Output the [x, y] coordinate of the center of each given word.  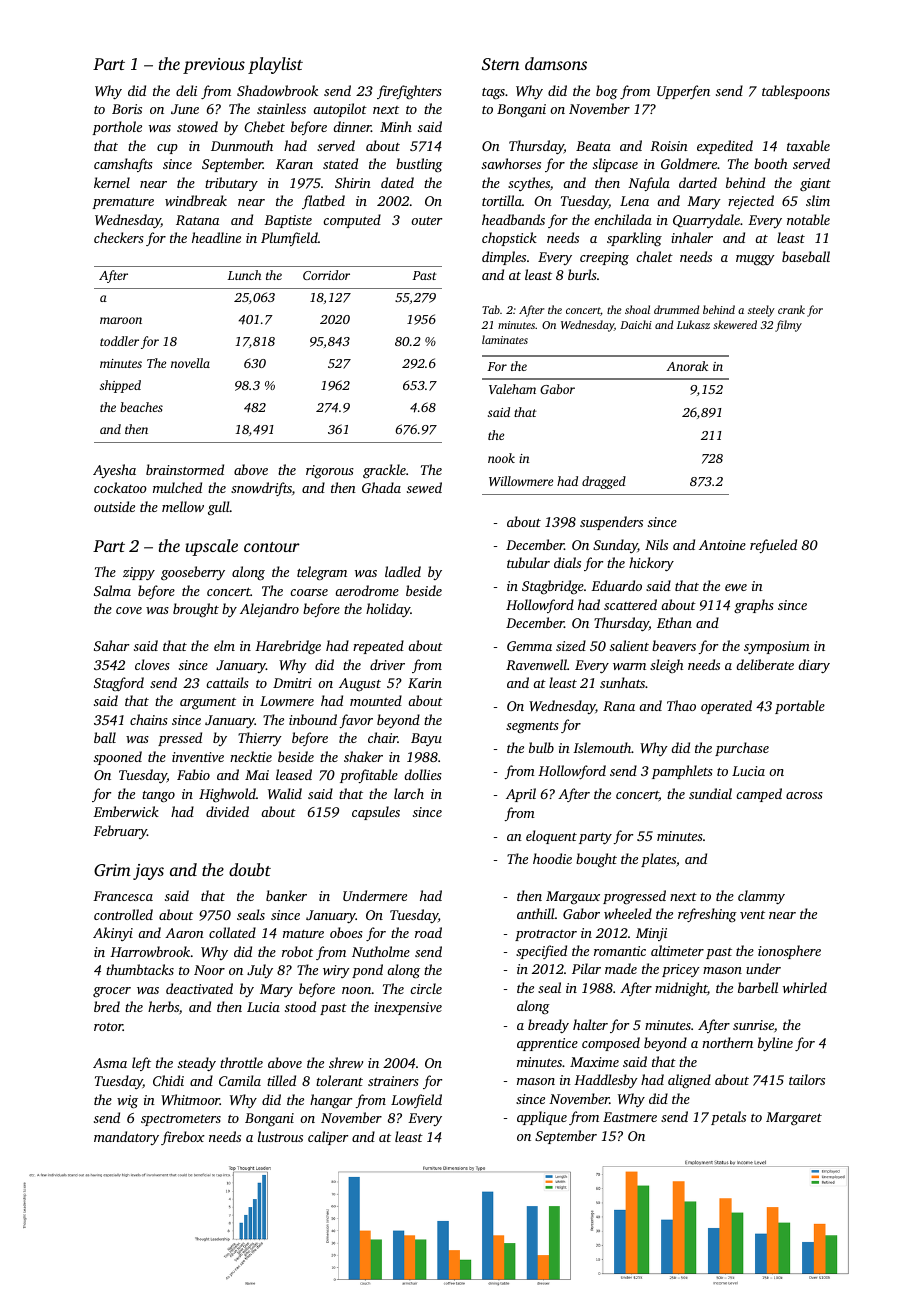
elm [224, 645]
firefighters [409, 92]
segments [532, 727]
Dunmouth [242, 145]
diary [814, 666]
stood [300, 1006]
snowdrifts [261, 489]
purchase [742, 749]
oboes [346, 932]
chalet [654, 256]
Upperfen [683, 92]
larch [409, 793]
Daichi [636, 324]
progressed [634, 897]
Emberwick [126, 811]
